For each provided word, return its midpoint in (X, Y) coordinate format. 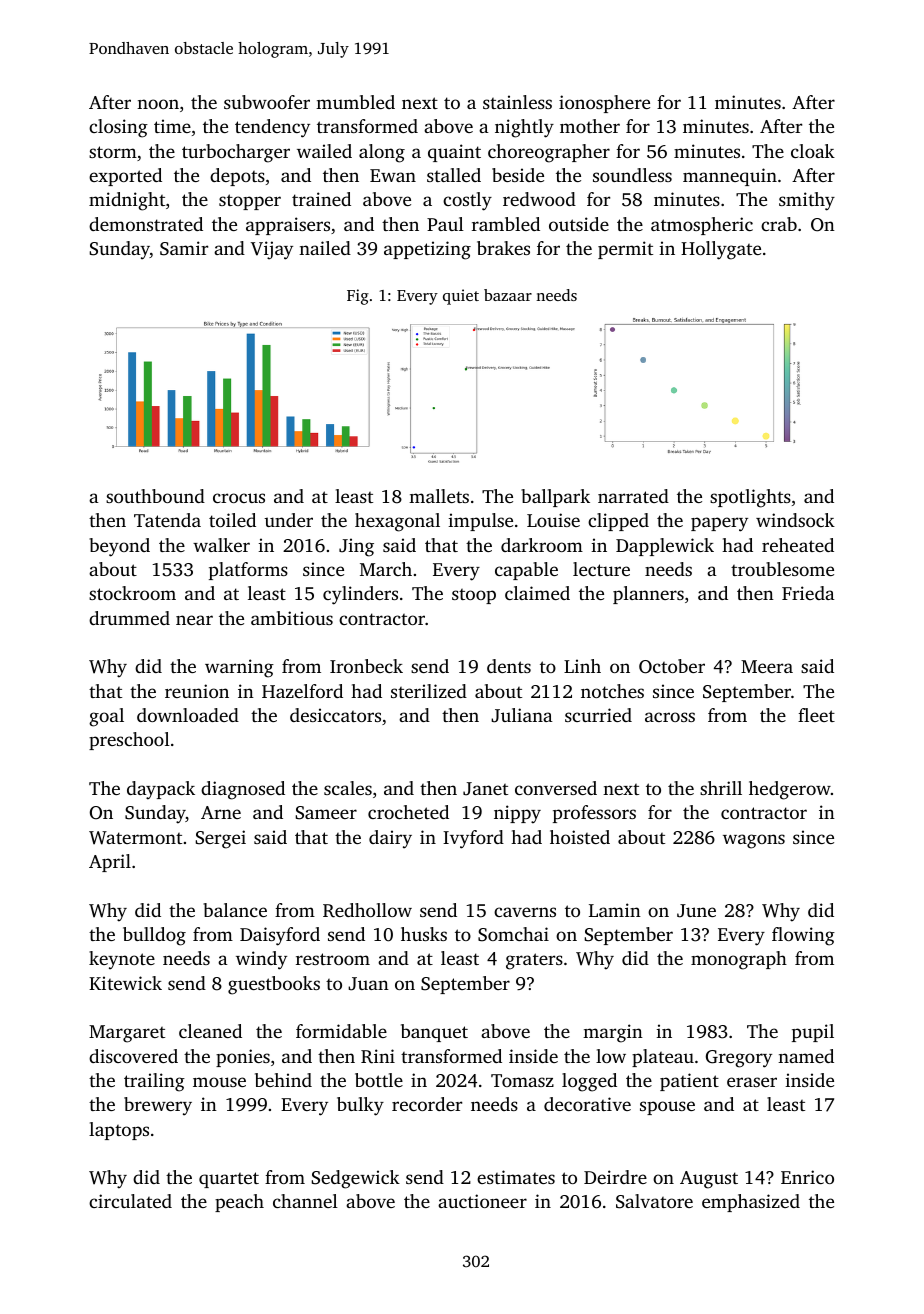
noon (158, 104)
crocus (239, 498)
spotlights (750, 498)
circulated (130, 1201)
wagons (754, 841)
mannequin (730, 177)
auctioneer (482, 1201)
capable (526, 571)
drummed (129, 618)
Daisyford (280, 936)
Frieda (808, 593)
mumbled (355, 102)
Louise (553, 520)
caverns (525, 912)
